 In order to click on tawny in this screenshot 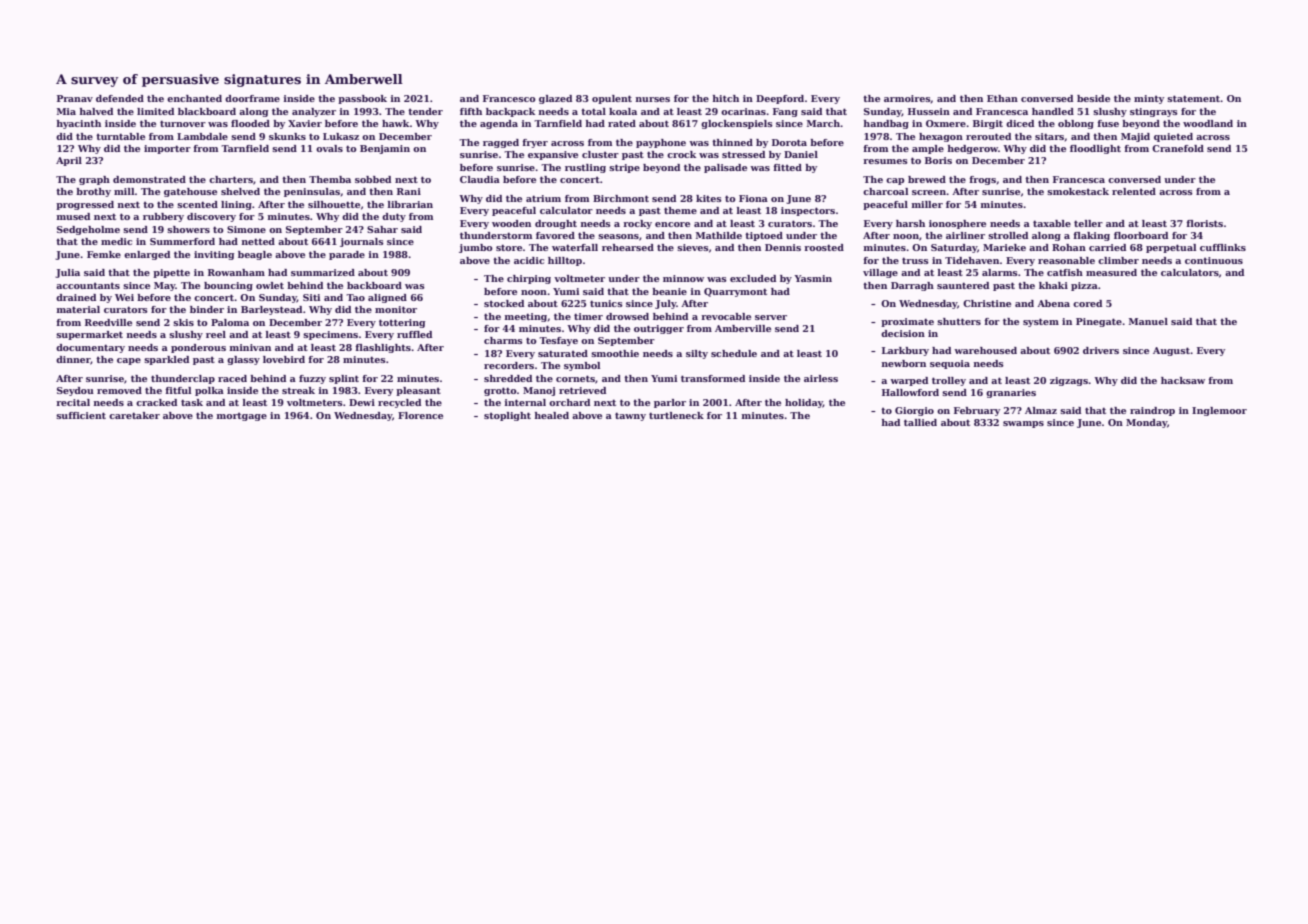, I will do `click(630, 416)`.
